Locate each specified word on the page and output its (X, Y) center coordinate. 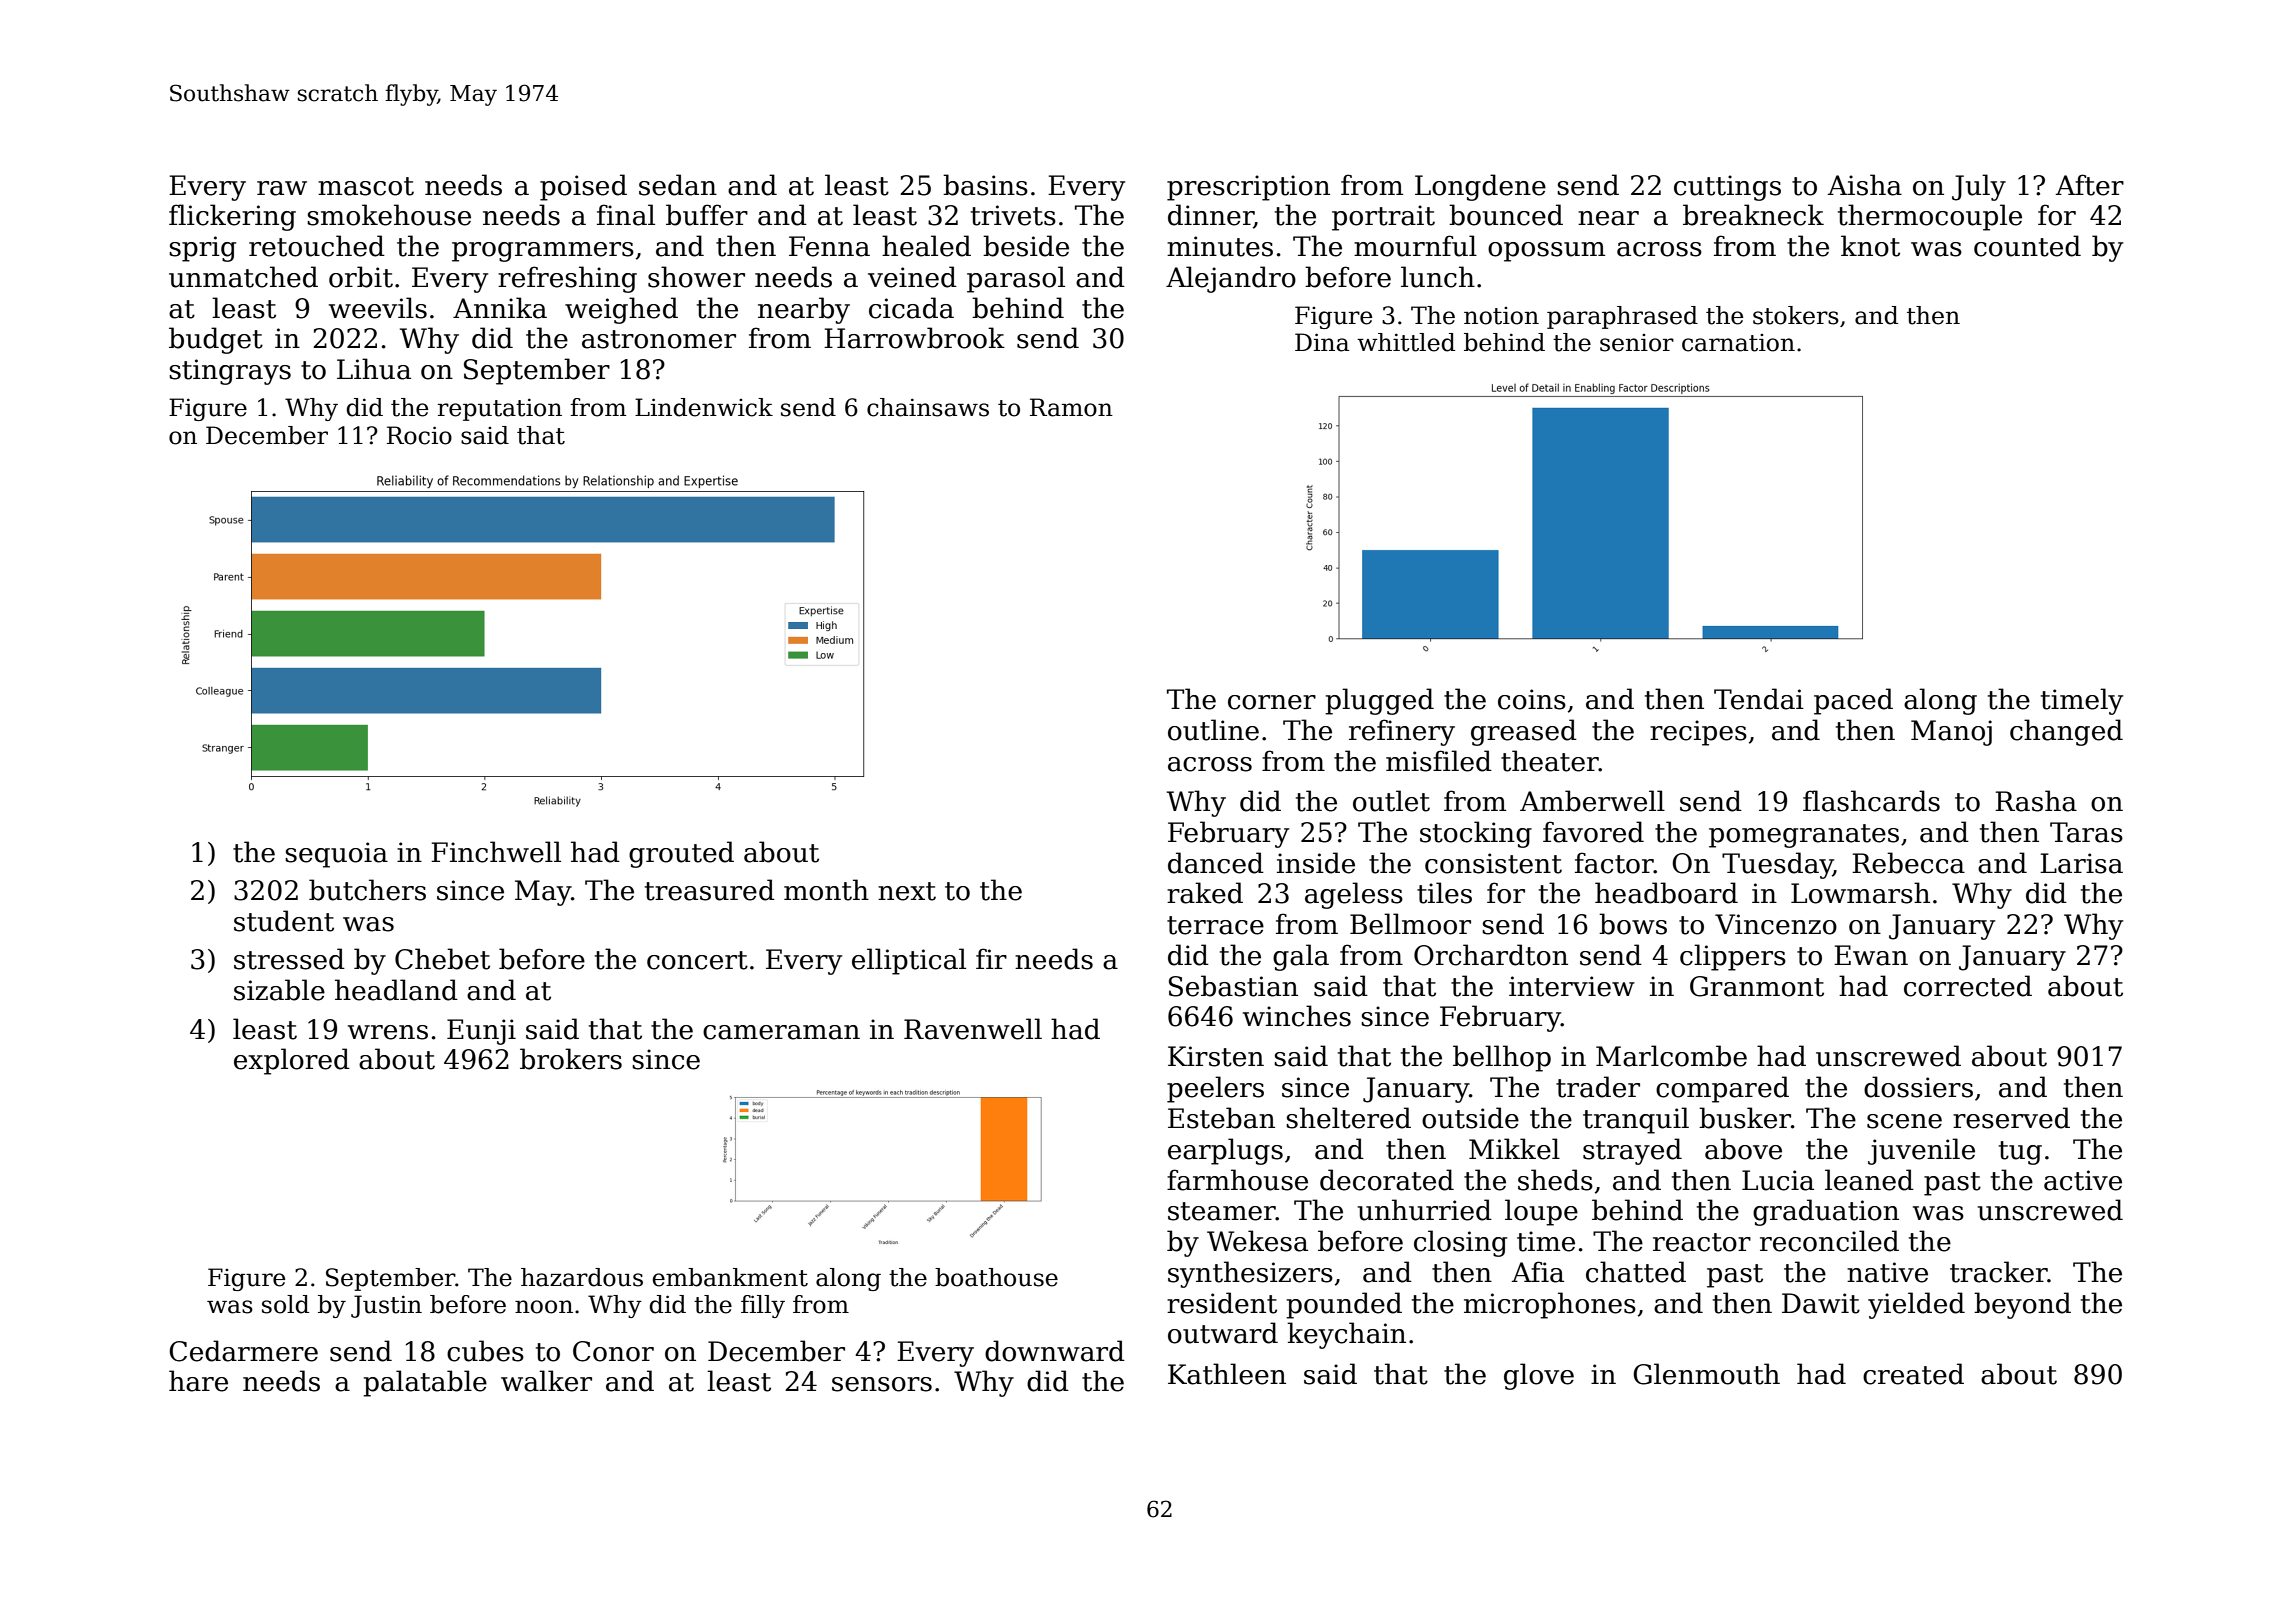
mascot (366, 186)
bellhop (1502, 1058)
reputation (500, 409)
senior (1637, 343)
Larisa (2081, 863)
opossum (1546, 252)
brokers (571, 1059)
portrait (1383, 218)
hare (198, 1381)
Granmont (1757, 986)
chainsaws (928, 407)
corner (1272, 702)
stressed (289, 959)
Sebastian (1233, 986)
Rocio (419, 435)
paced (1853, 701)
